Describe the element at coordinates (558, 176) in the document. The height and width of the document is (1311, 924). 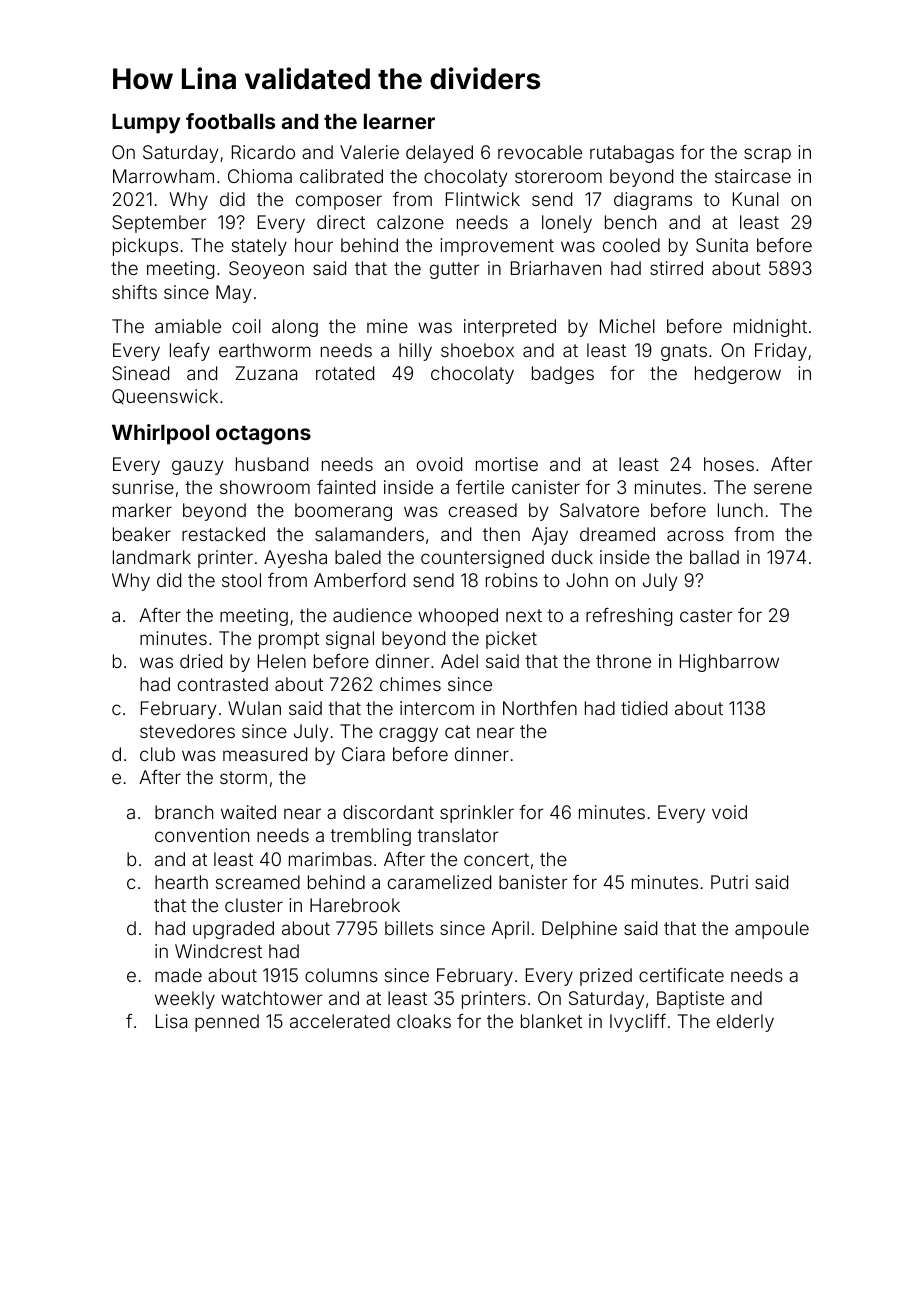
I see `storeroom` at that location.
